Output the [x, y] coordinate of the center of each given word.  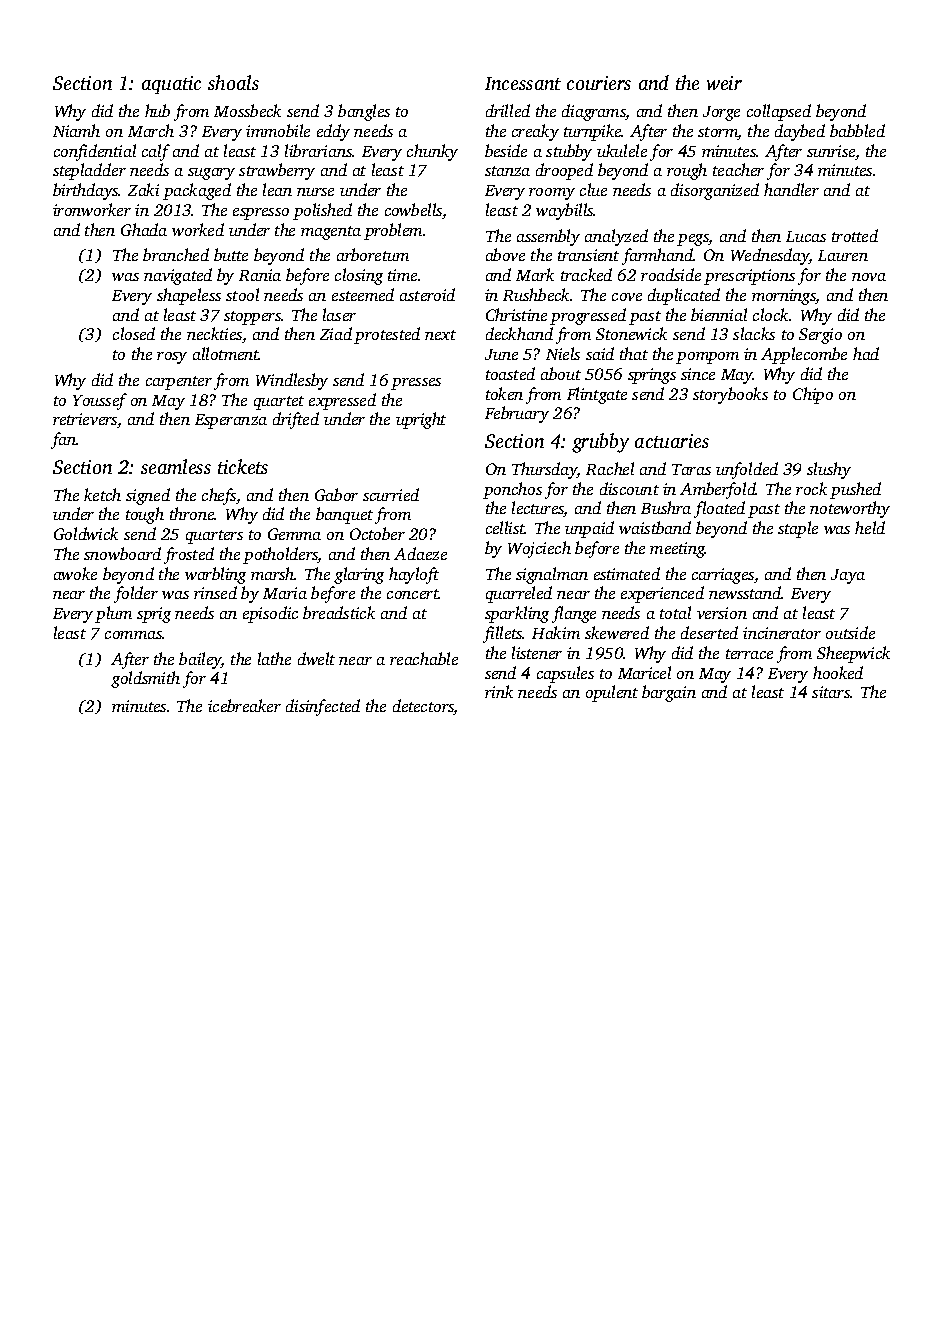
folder [136, 594]
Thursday [544, 470]
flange [574, 614]
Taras [691, 469]
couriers [599, 83]
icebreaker [244, 705]
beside [506, 150]
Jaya [848, 576]
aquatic [171, 85]
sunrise [831, 151]
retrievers [85, 420]
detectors [423, 707]
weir [724, 83]
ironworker [92, 209]
